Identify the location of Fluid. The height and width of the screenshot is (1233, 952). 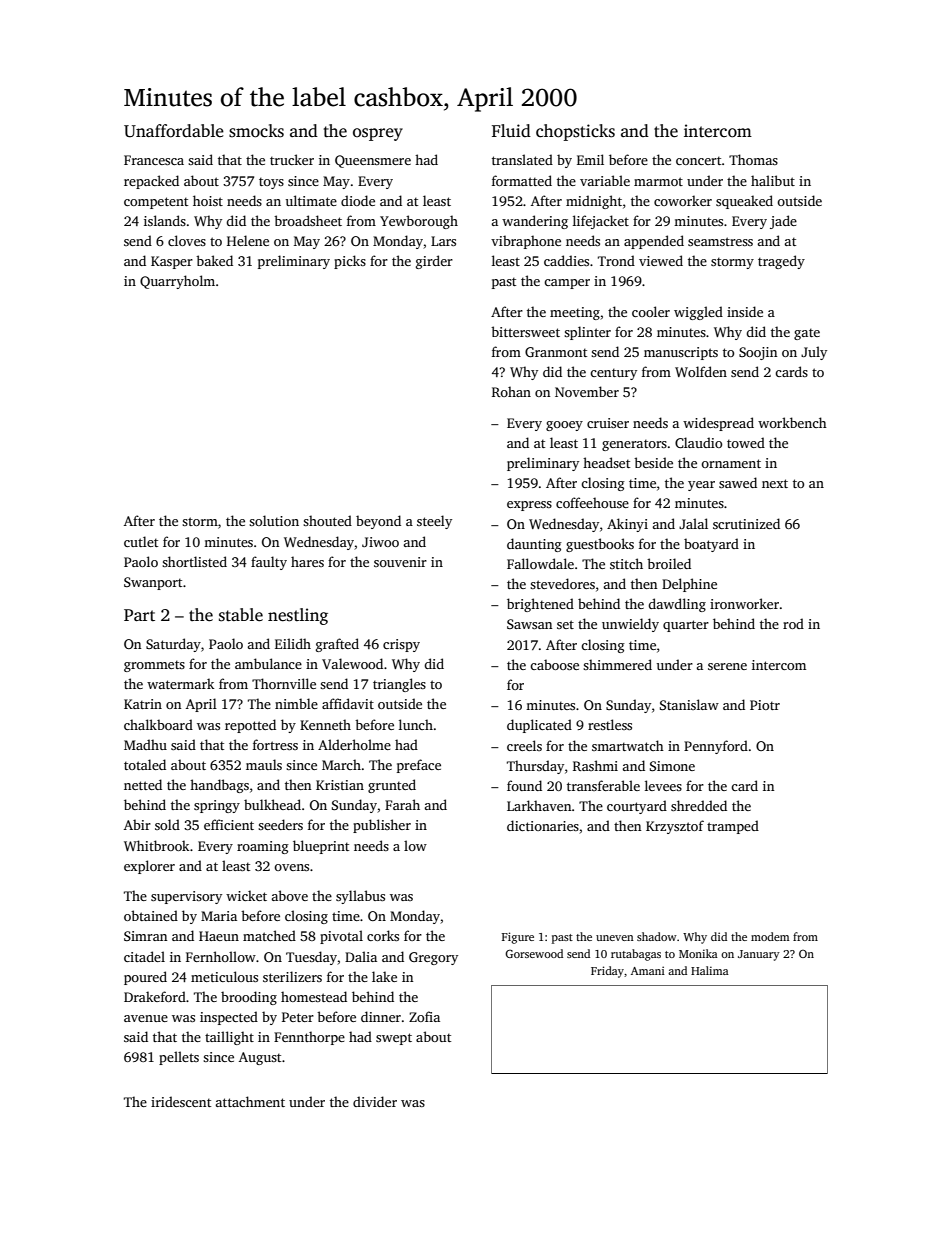
(511, 130).
